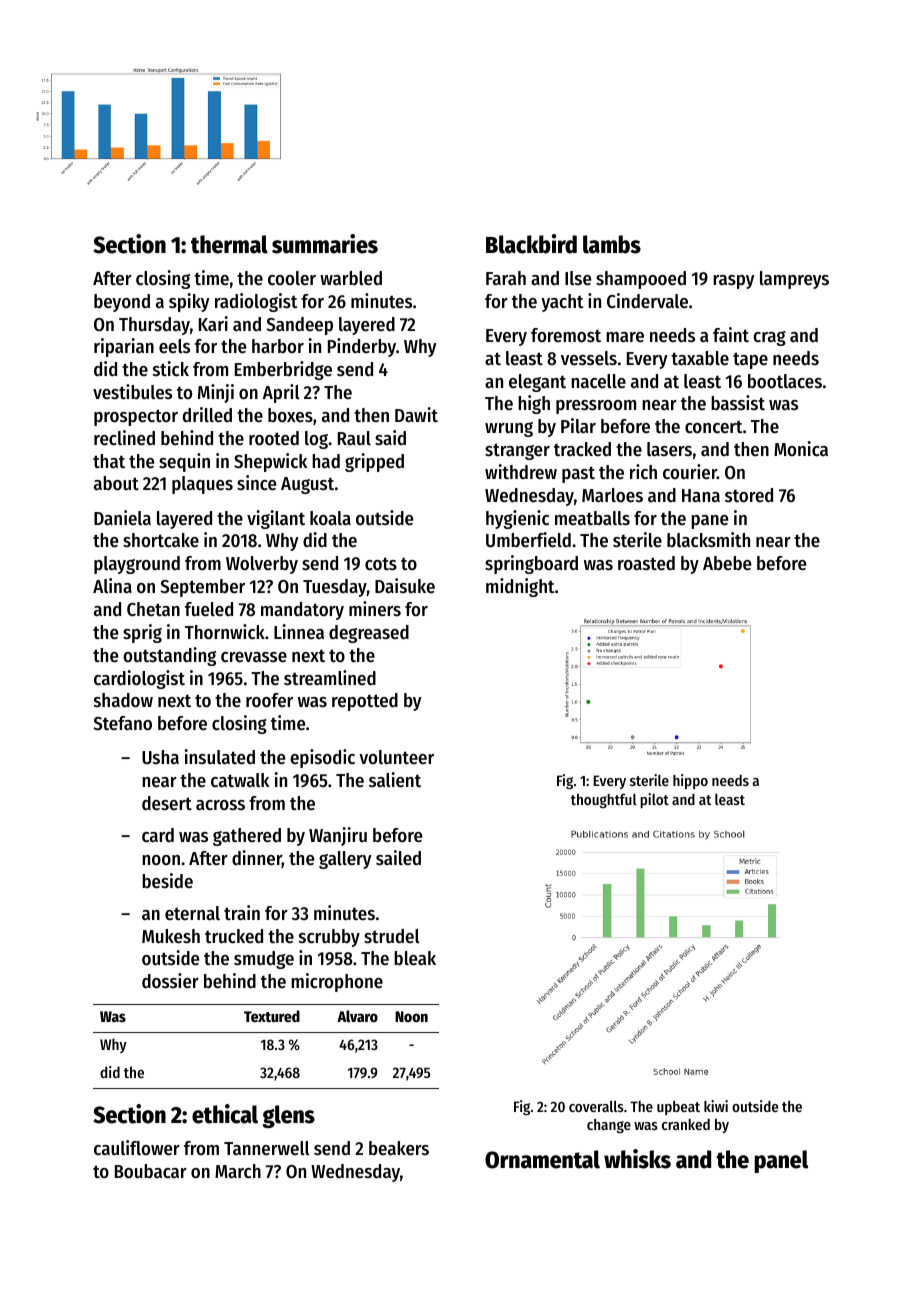  I want to click on Stefano, so click(122, 723).
